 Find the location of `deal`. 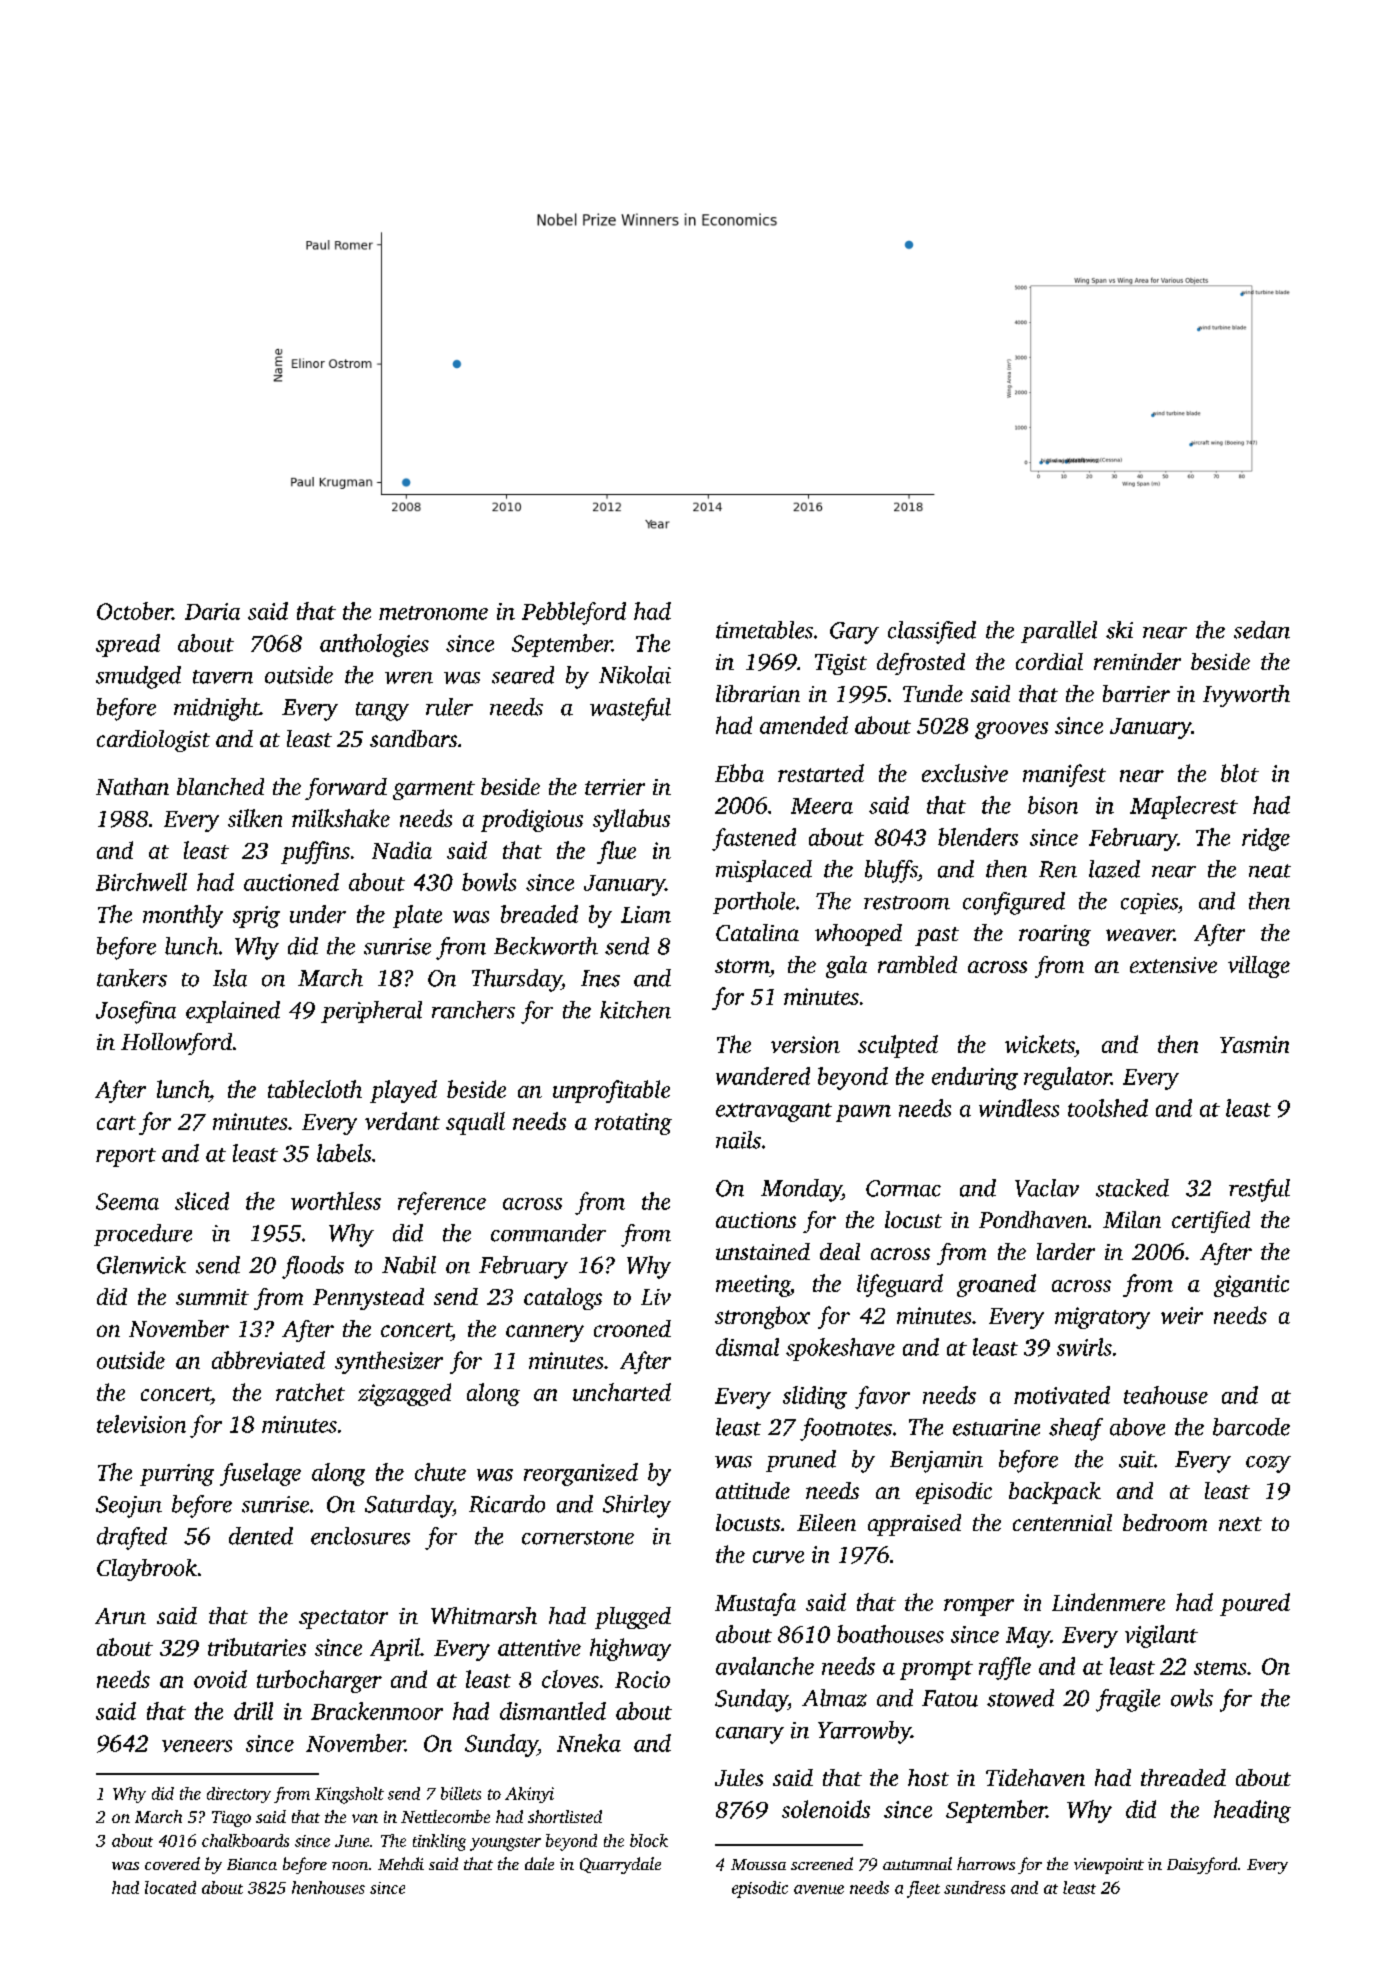

deal is located at coordinates (840, 1251).
